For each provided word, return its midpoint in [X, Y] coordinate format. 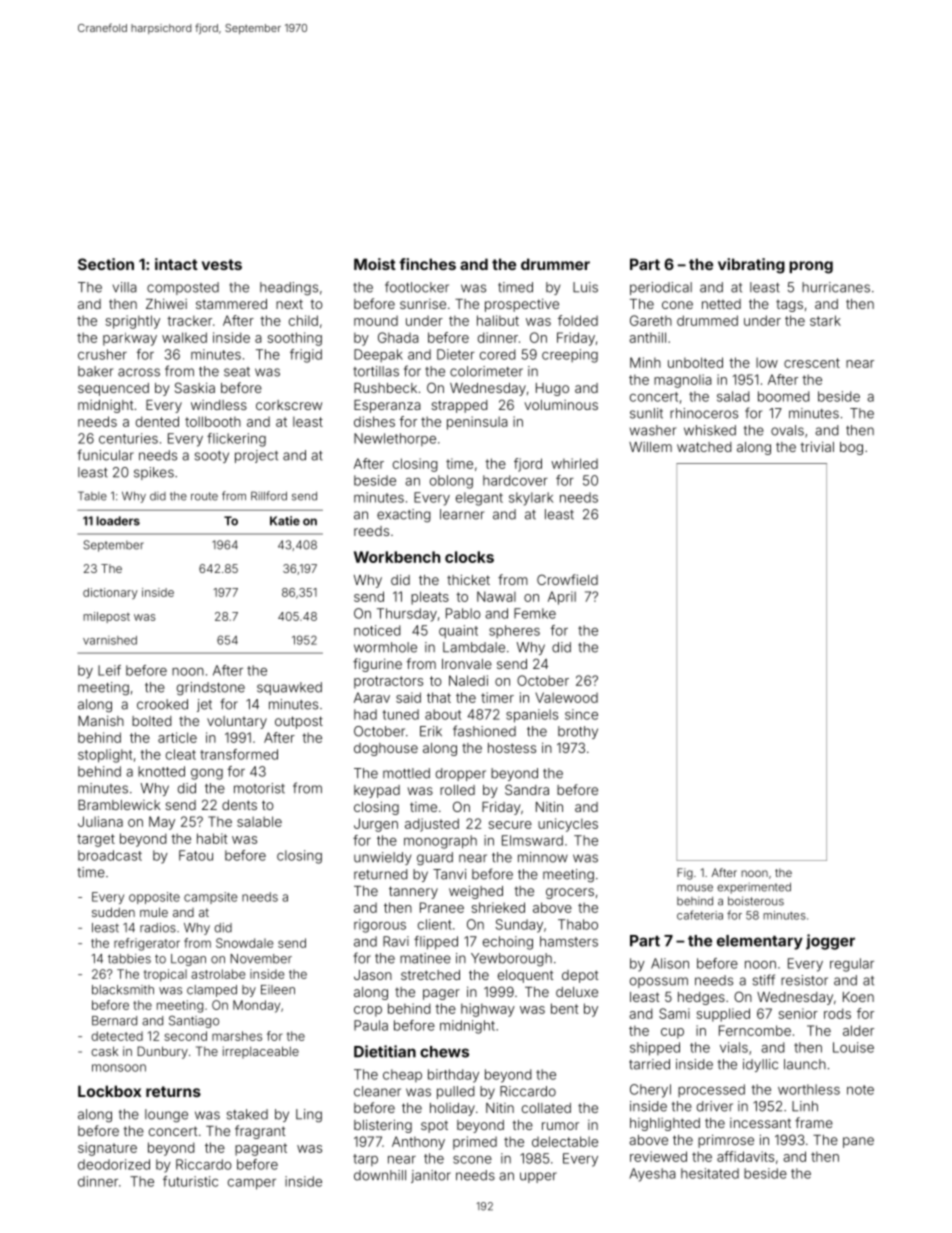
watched [704, 447]
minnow [543, 857]
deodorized [114, 1164]
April [562, 598]
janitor [431, 1176]
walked [184, 337]
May [162, 823]
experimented [754, 888]
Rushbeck [385, 388]
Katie [285, 521]
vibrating [751, 266]
